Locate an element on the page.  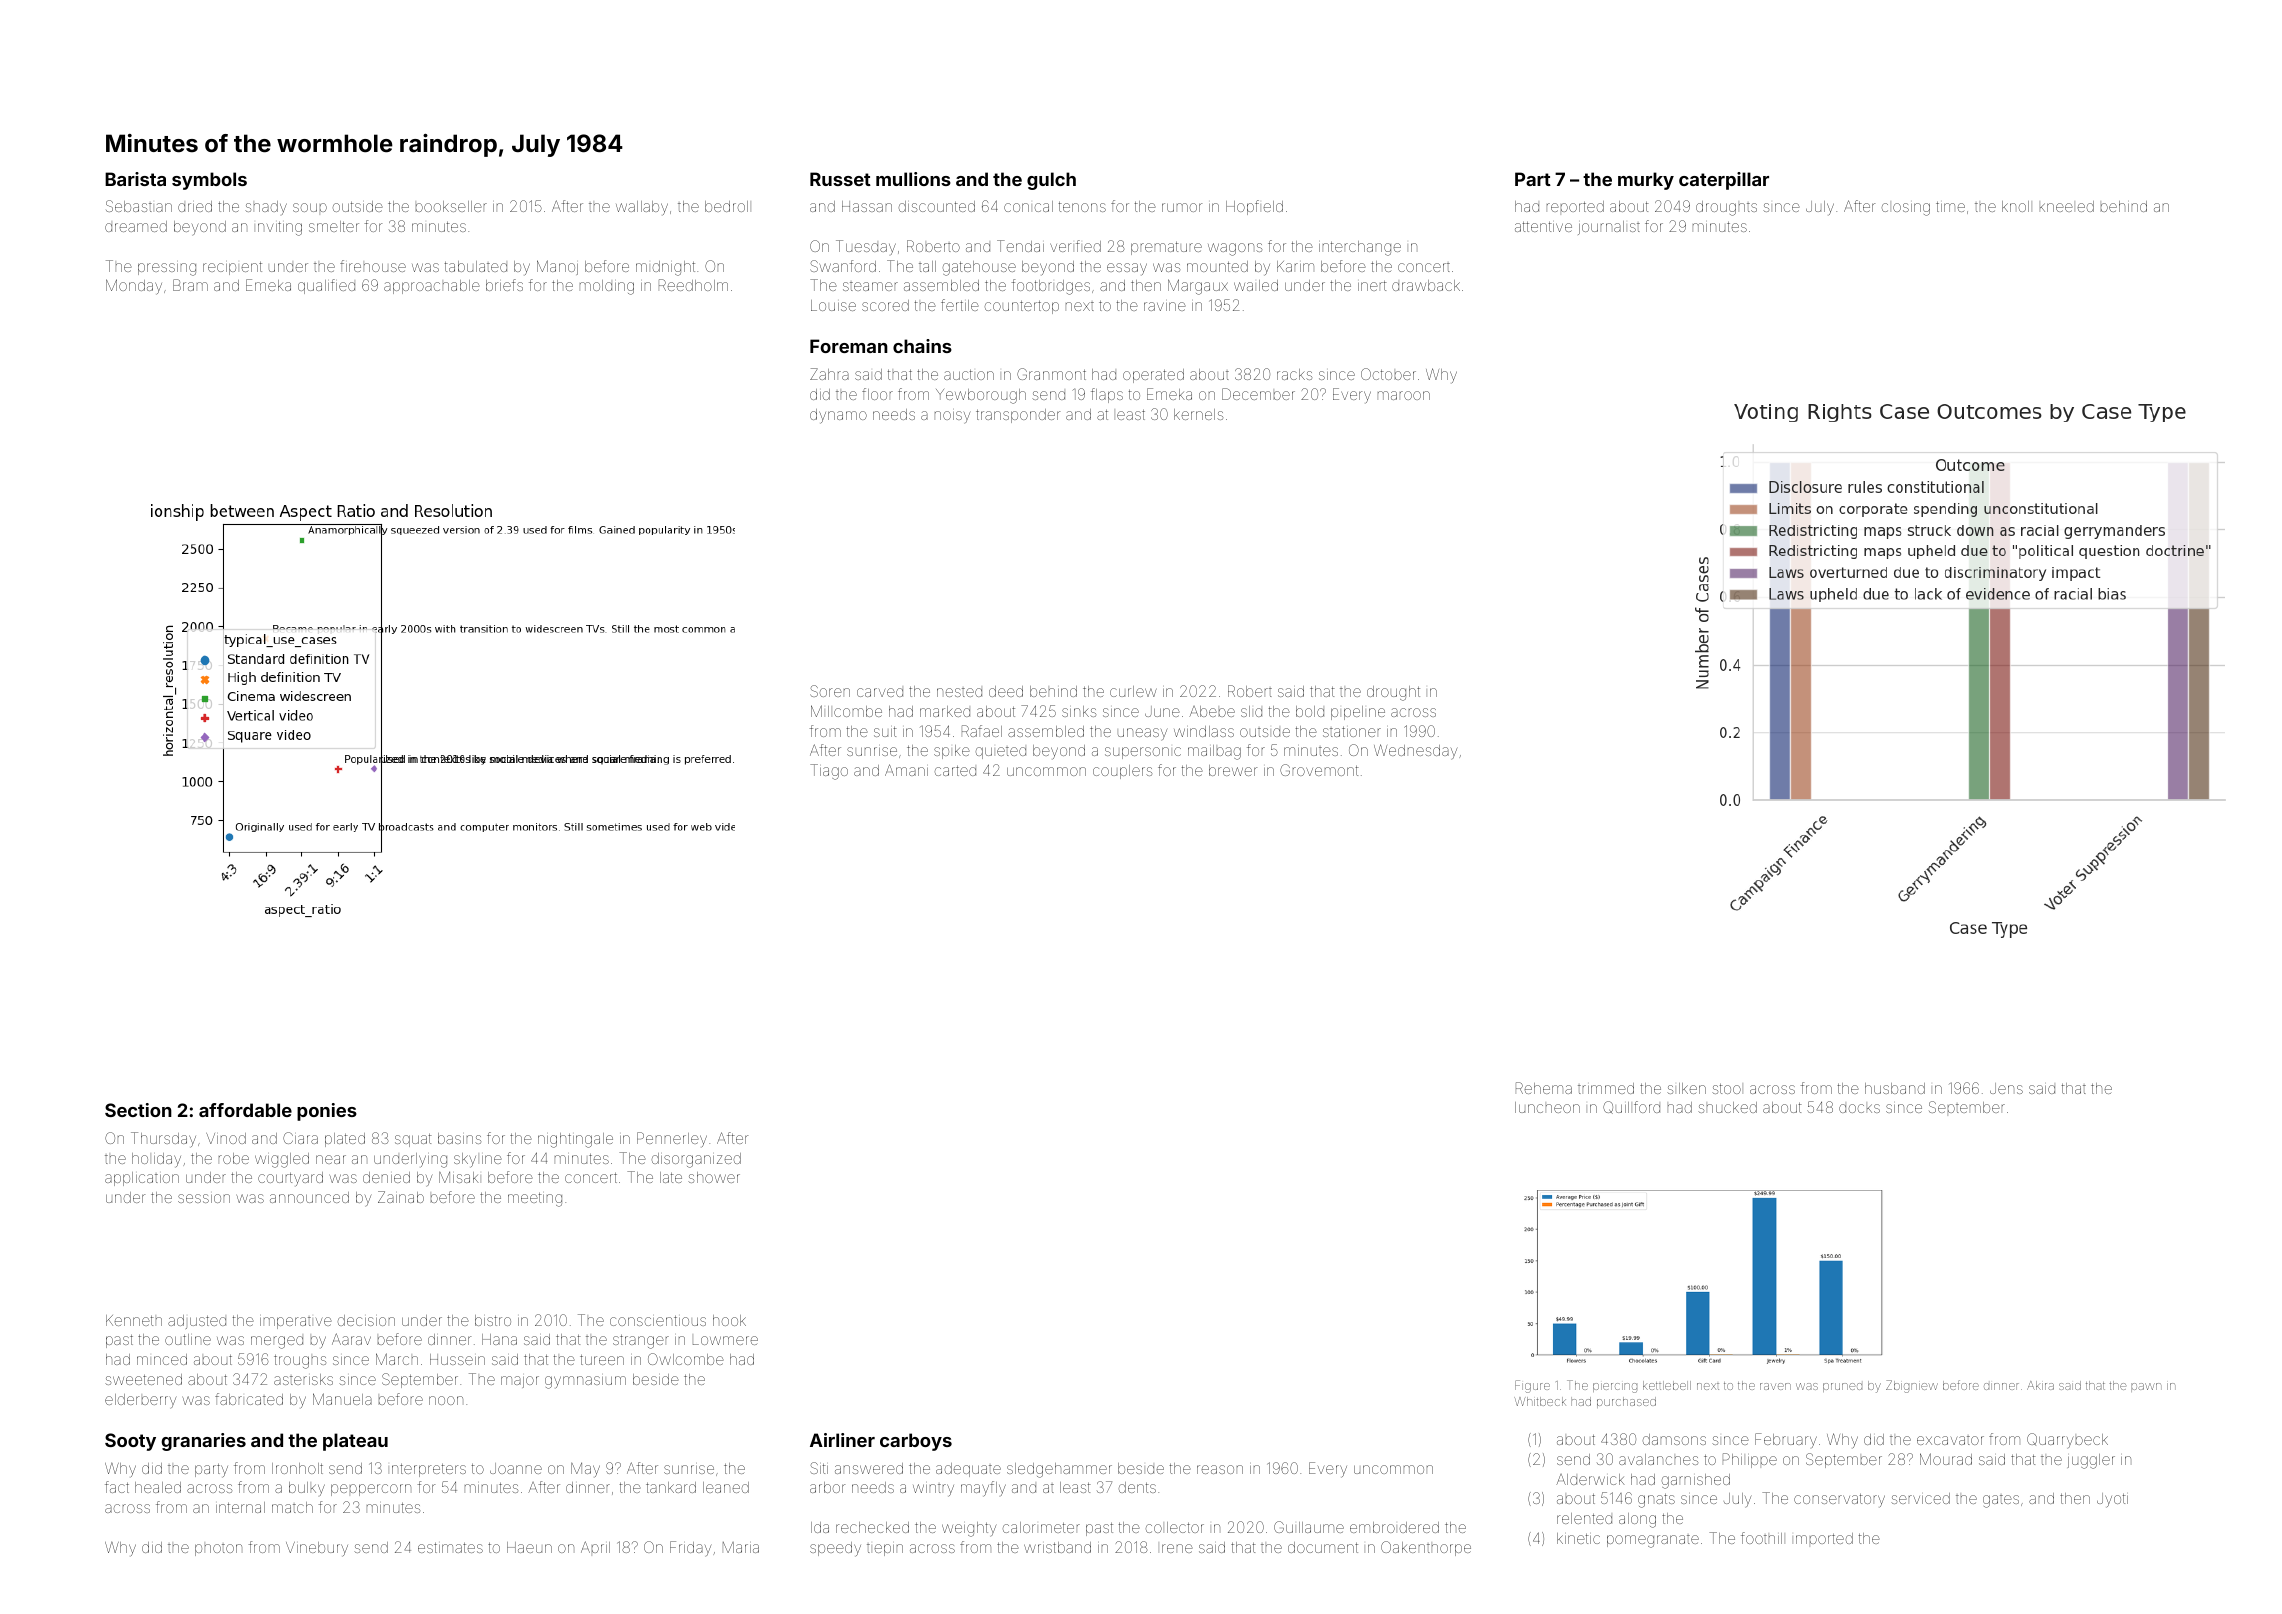
kernels is located at coordinates (1198, 414).
